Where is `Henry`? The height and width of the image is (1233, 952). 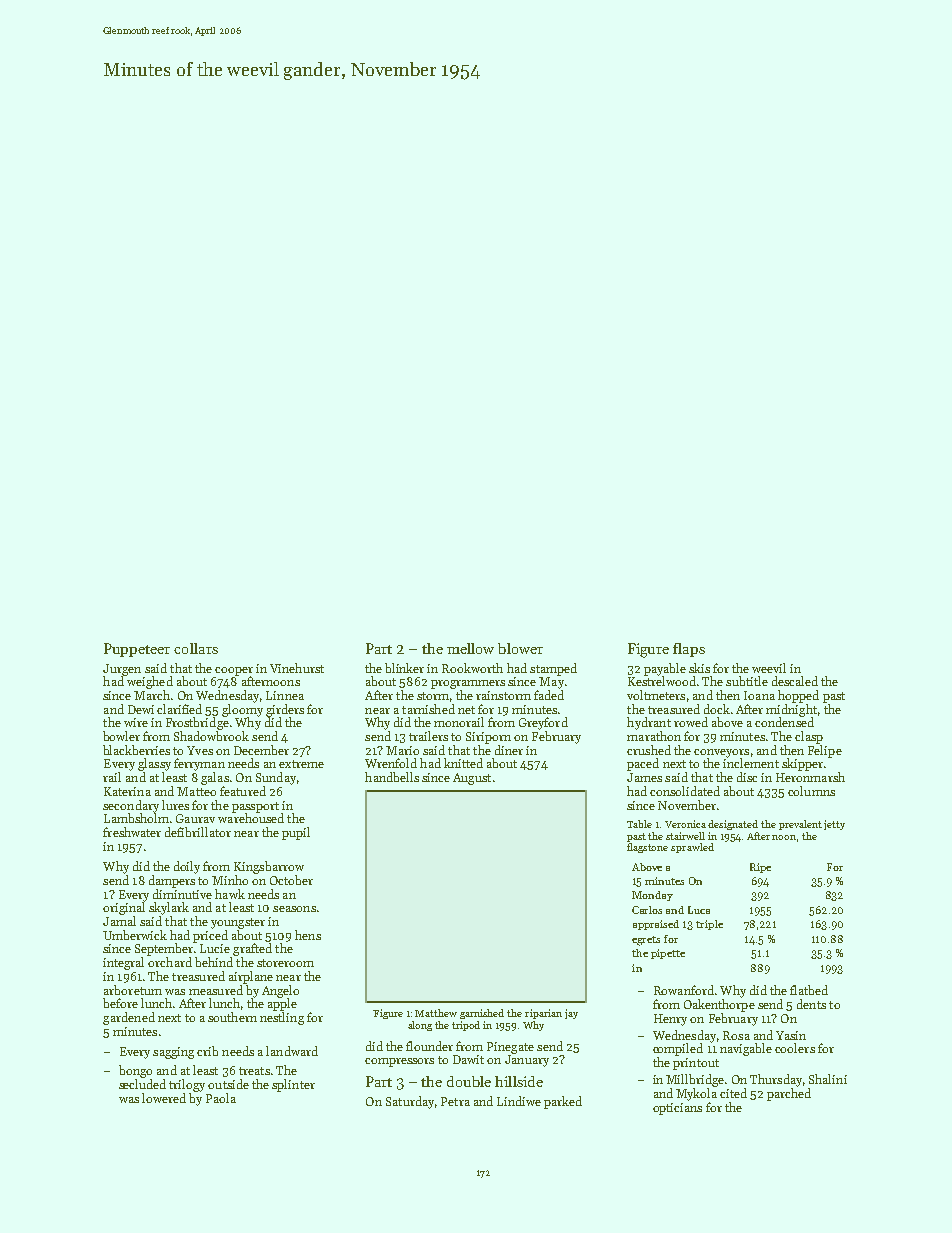 Henry is located at coordinates (670, 1020).
